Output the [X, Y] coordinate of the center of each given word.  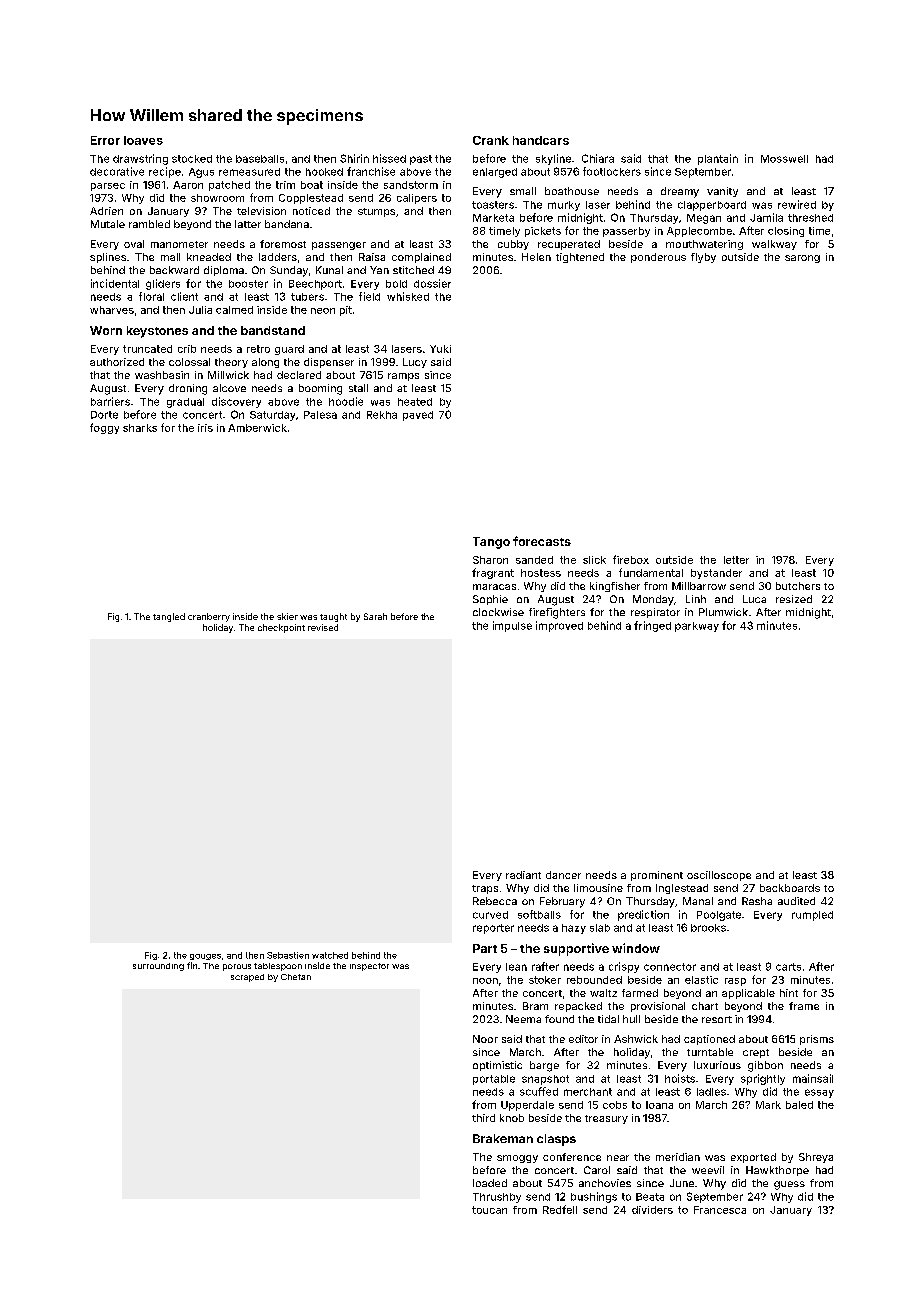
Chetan [296, 977]
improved [559, 626]
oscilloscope [719, 876]
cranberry [209, 617]
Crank [491, 140]
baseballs [260, 159]
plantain [718, 159]
